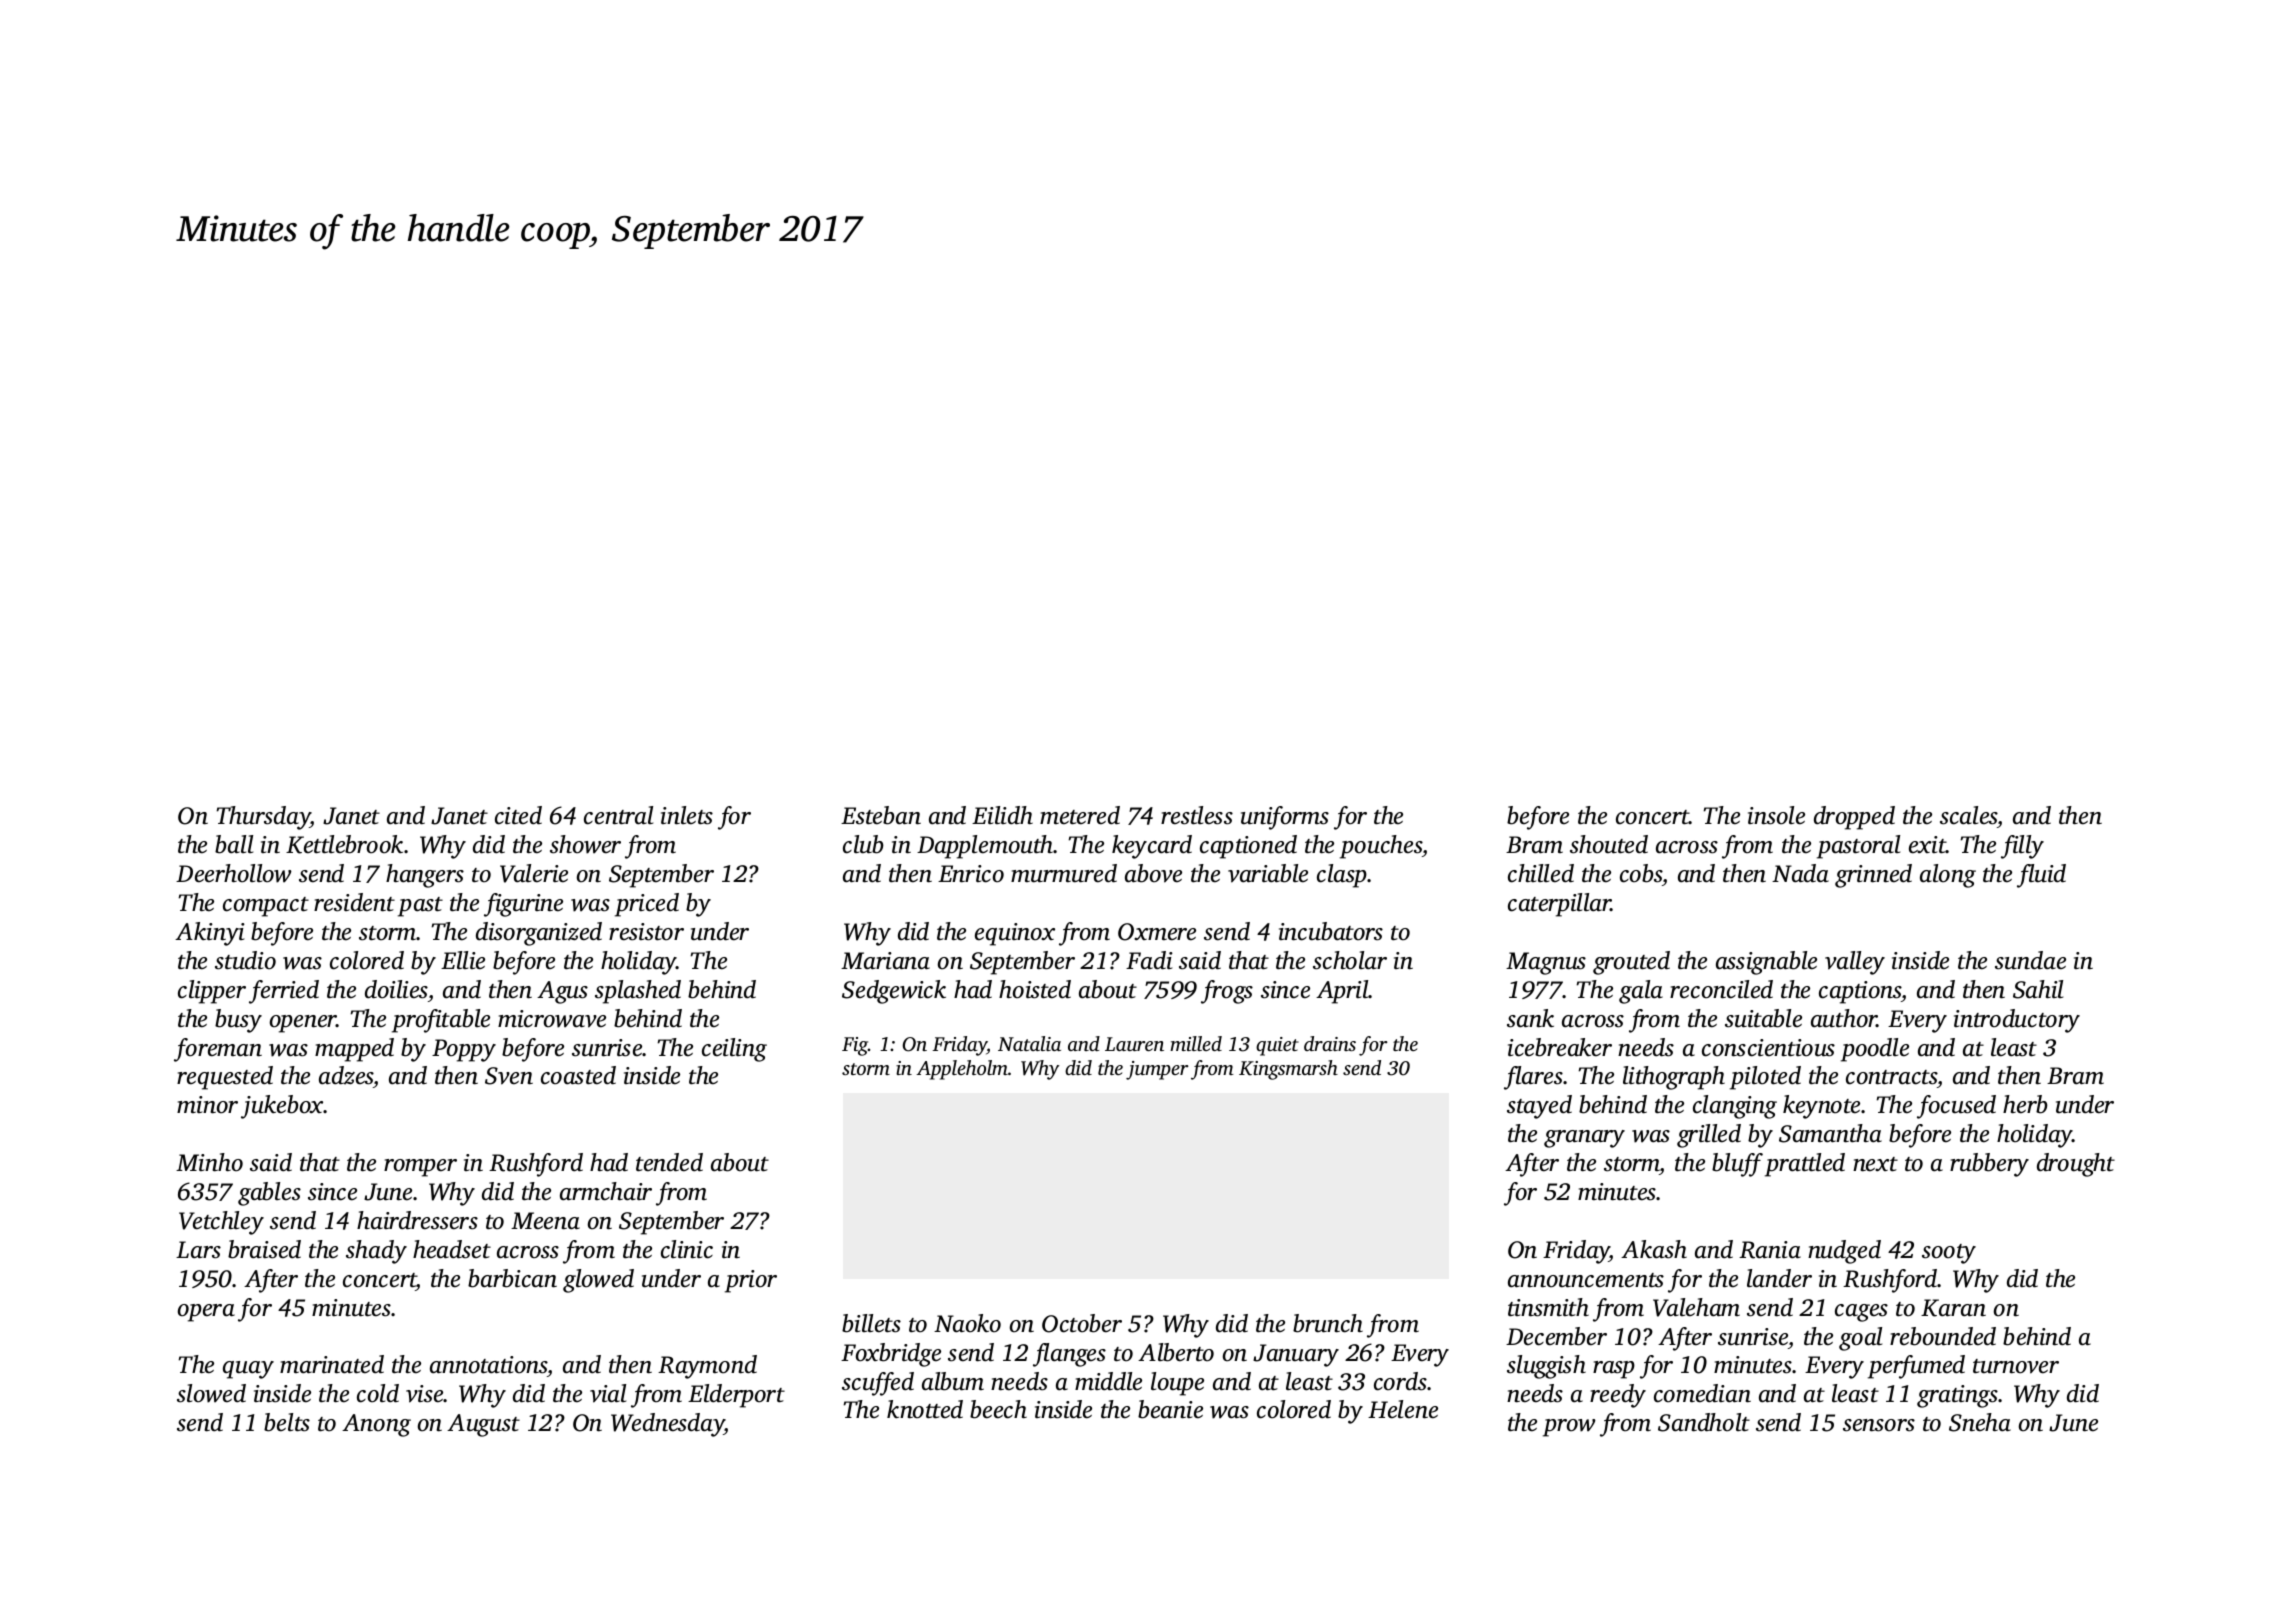  I want to click on adzes, so click(346, 1077).
